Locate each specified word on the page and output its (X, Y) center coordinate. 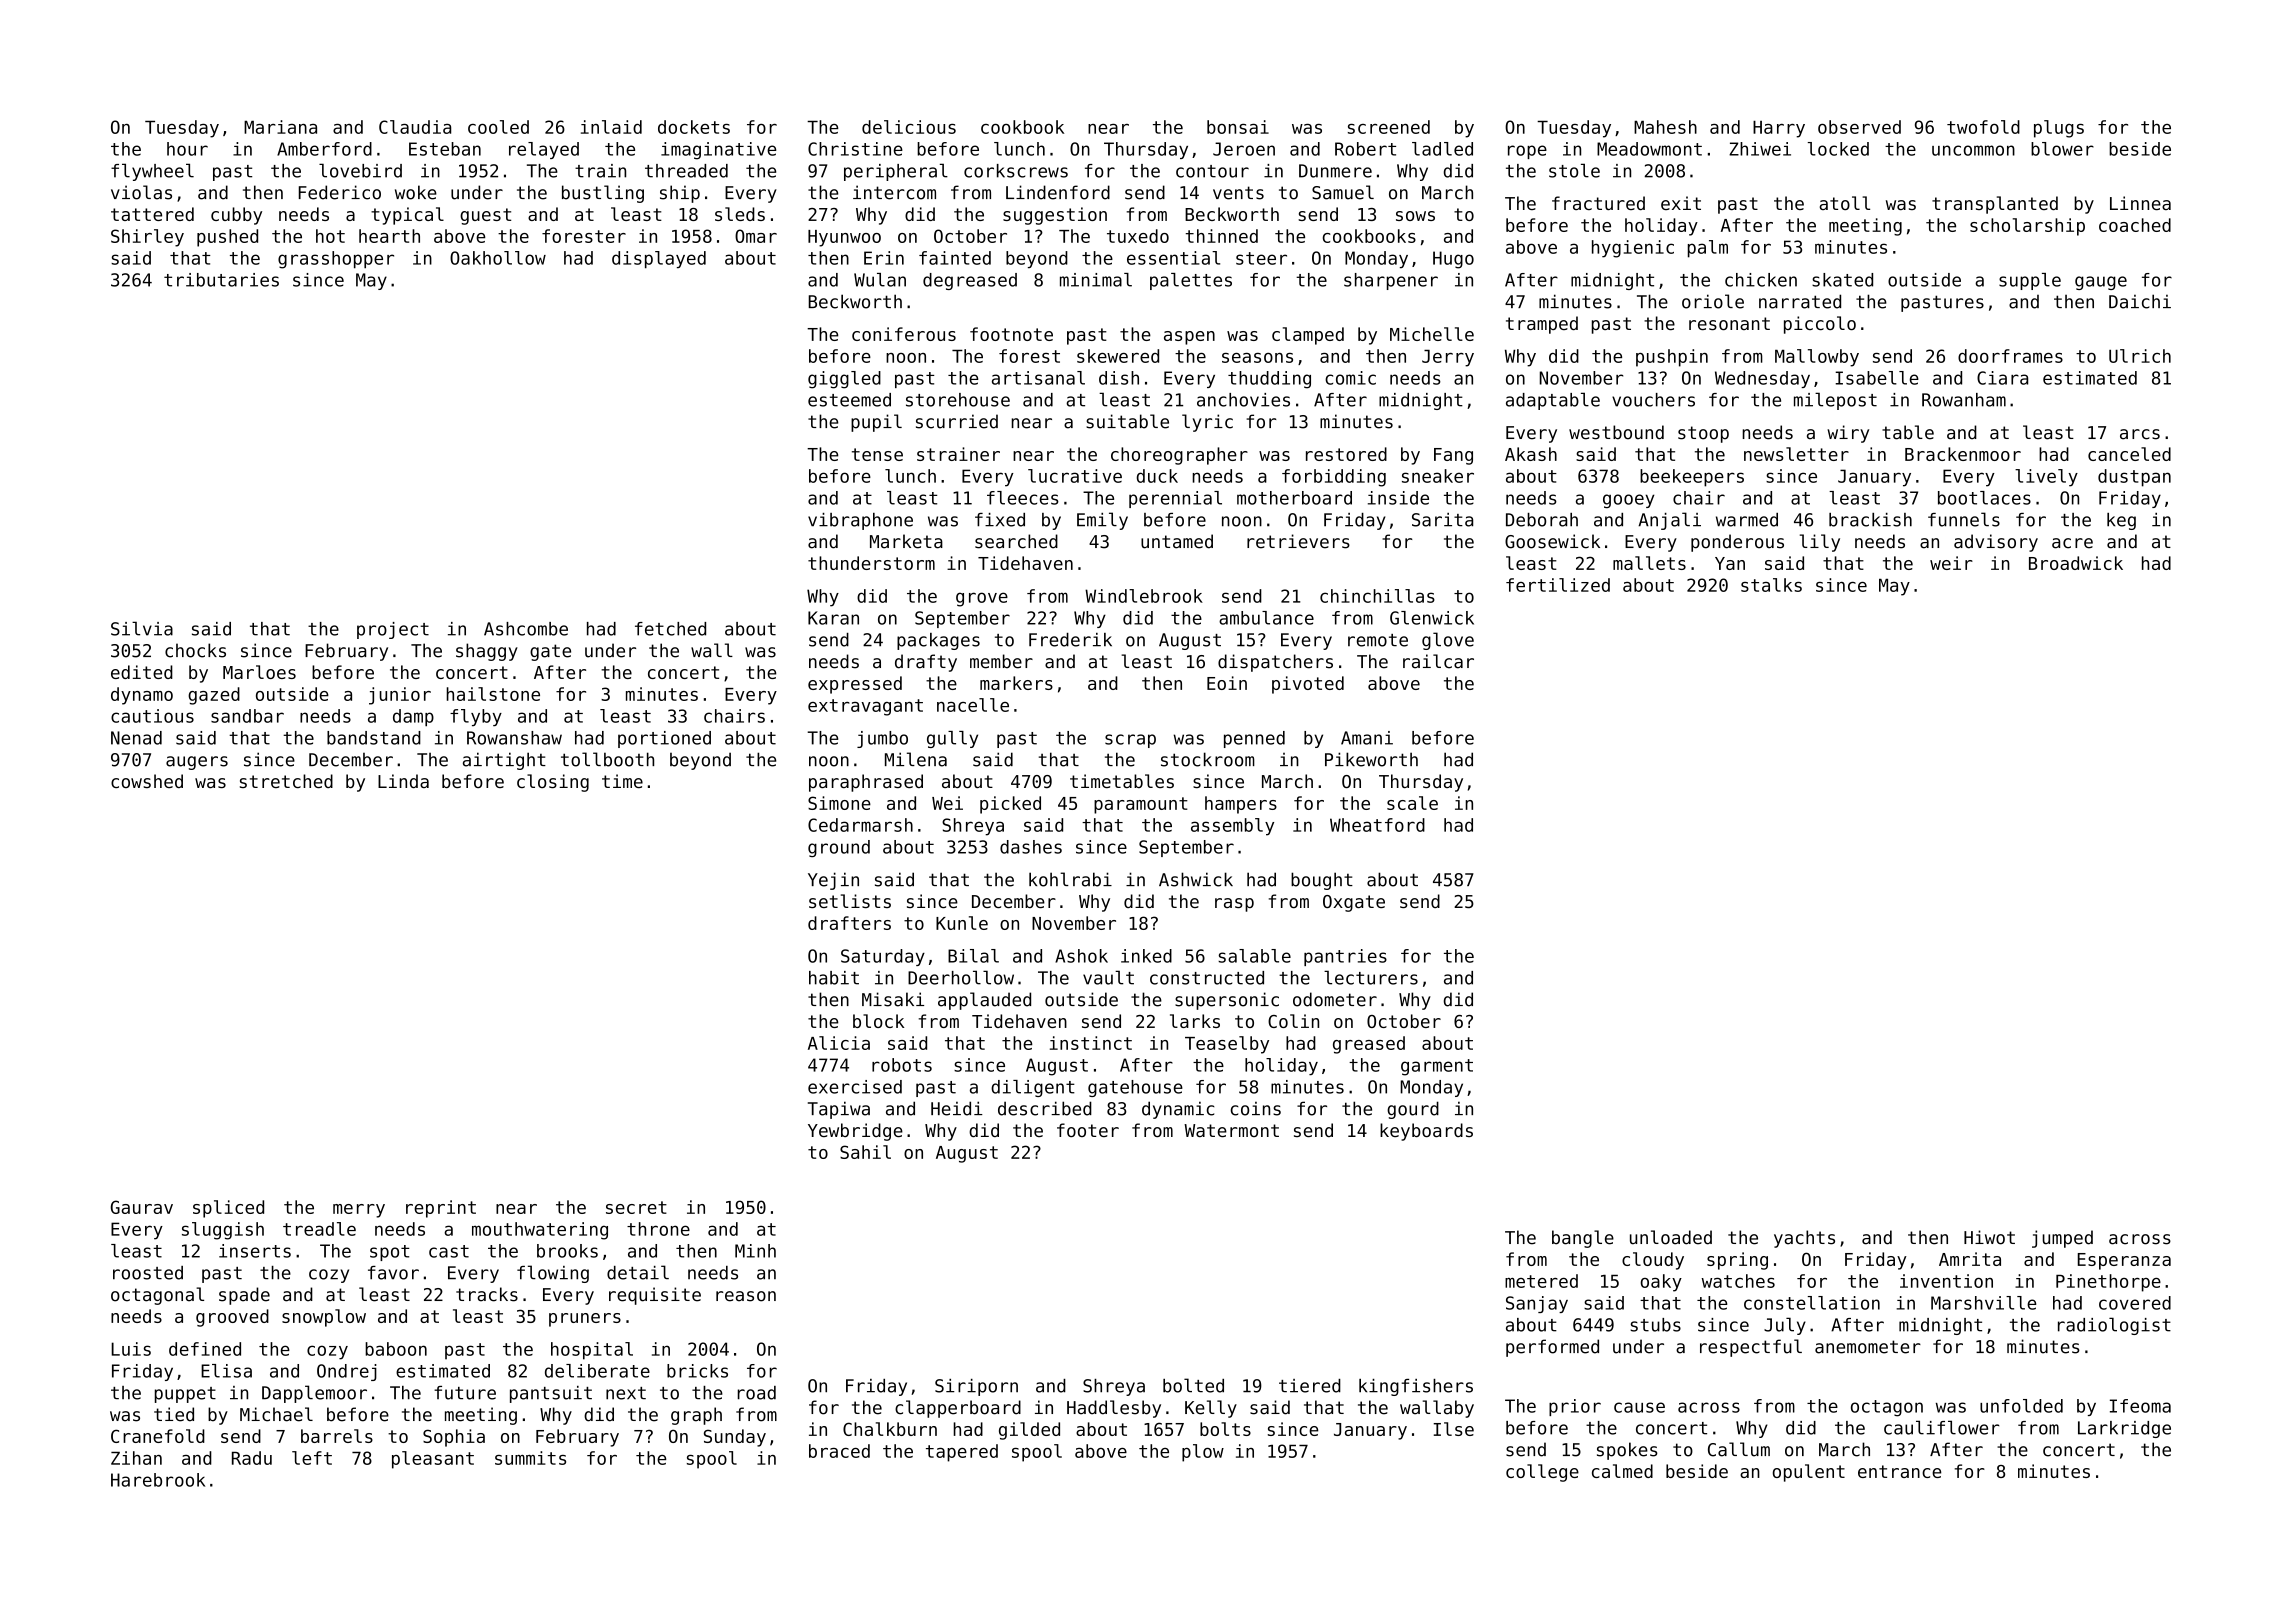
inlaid (611, 127)
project (393, 630)
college (1542, 1473)
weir (1951, 563)
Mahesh (1665, 127)
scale (1412, 803)
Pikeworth (1371, 759)
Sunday (735, 1438)
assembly (1232, 827)
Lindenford (1058, 192)
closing (553, 783)
